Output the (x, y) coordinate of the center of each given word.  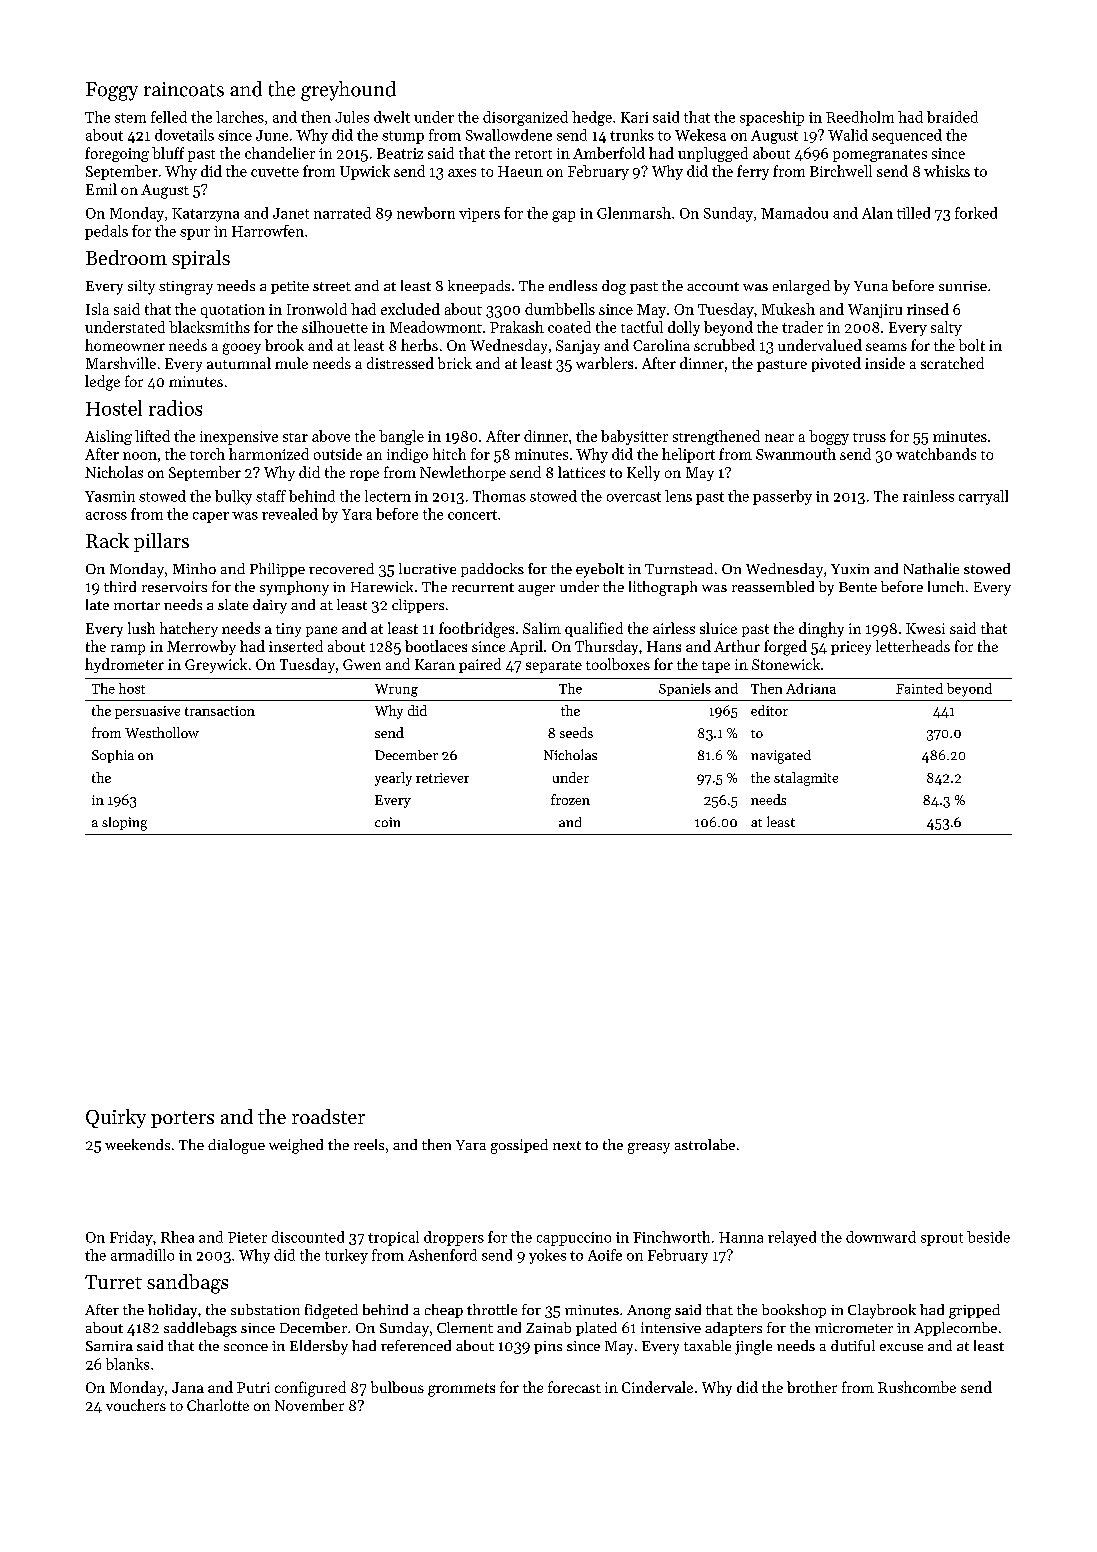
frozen (570, 799)
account (713, 286)
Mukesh (788, 309)
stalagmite (806, 779)
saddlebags (200, 1329)
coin (387, 822)
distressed (400, 363)
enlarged (801, 287)
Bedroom (126, 257)
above (331, 436)
